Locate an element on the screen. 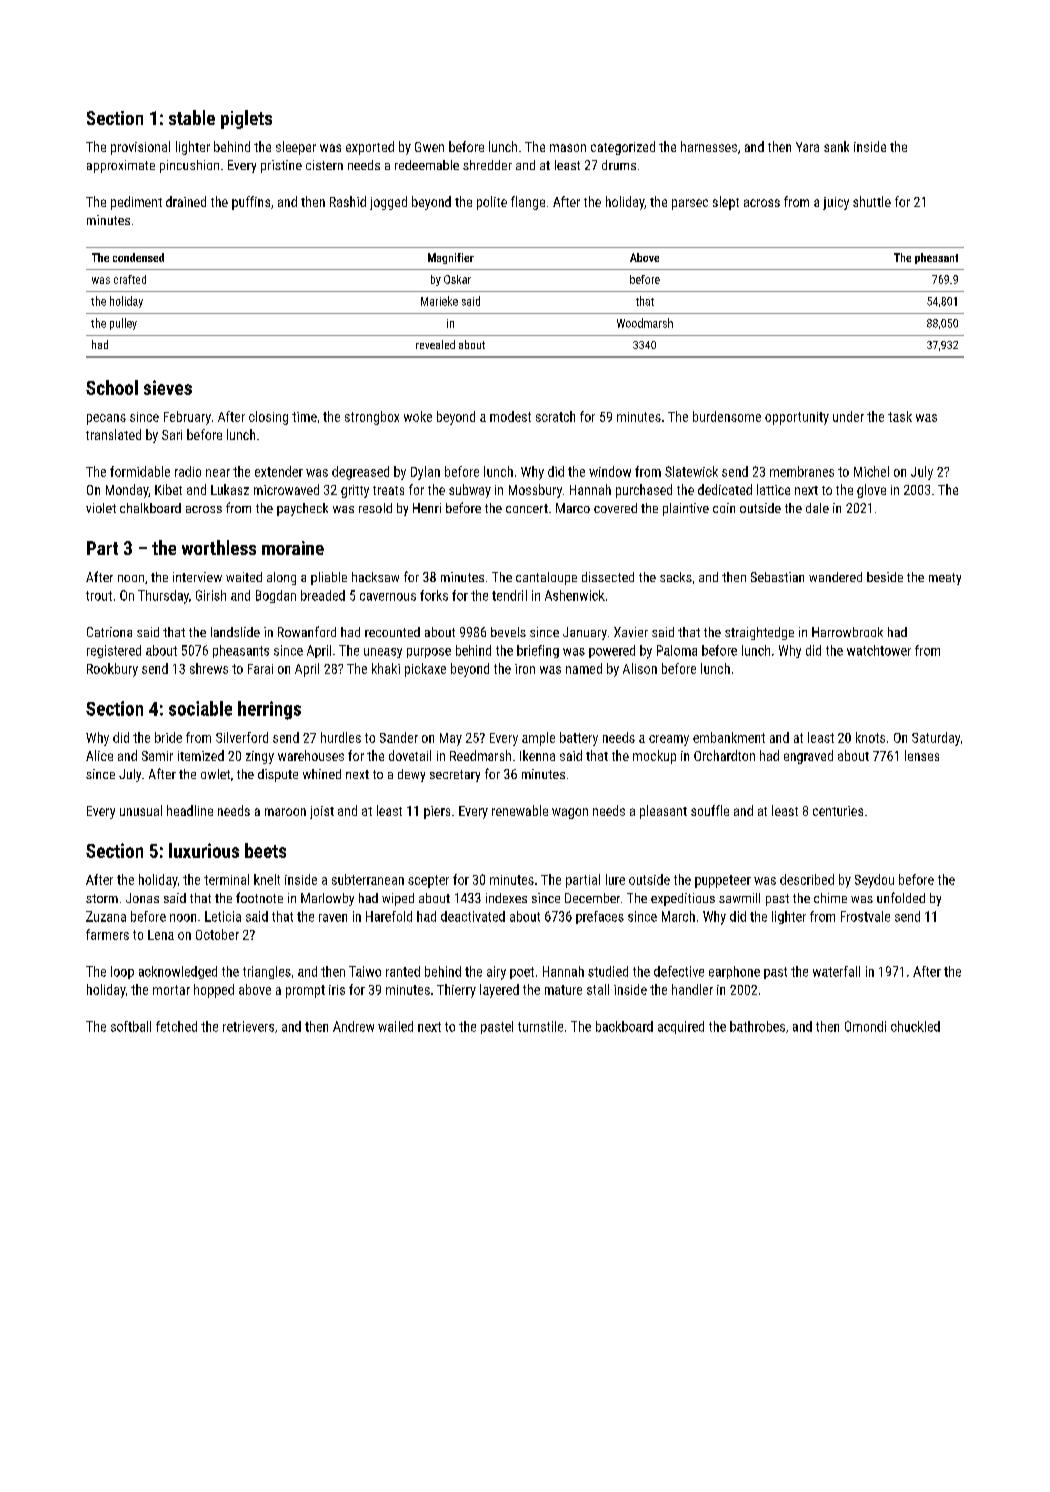 This screenshot has width=1050, height=1492. meaty is located at coordinates (945, 579).
